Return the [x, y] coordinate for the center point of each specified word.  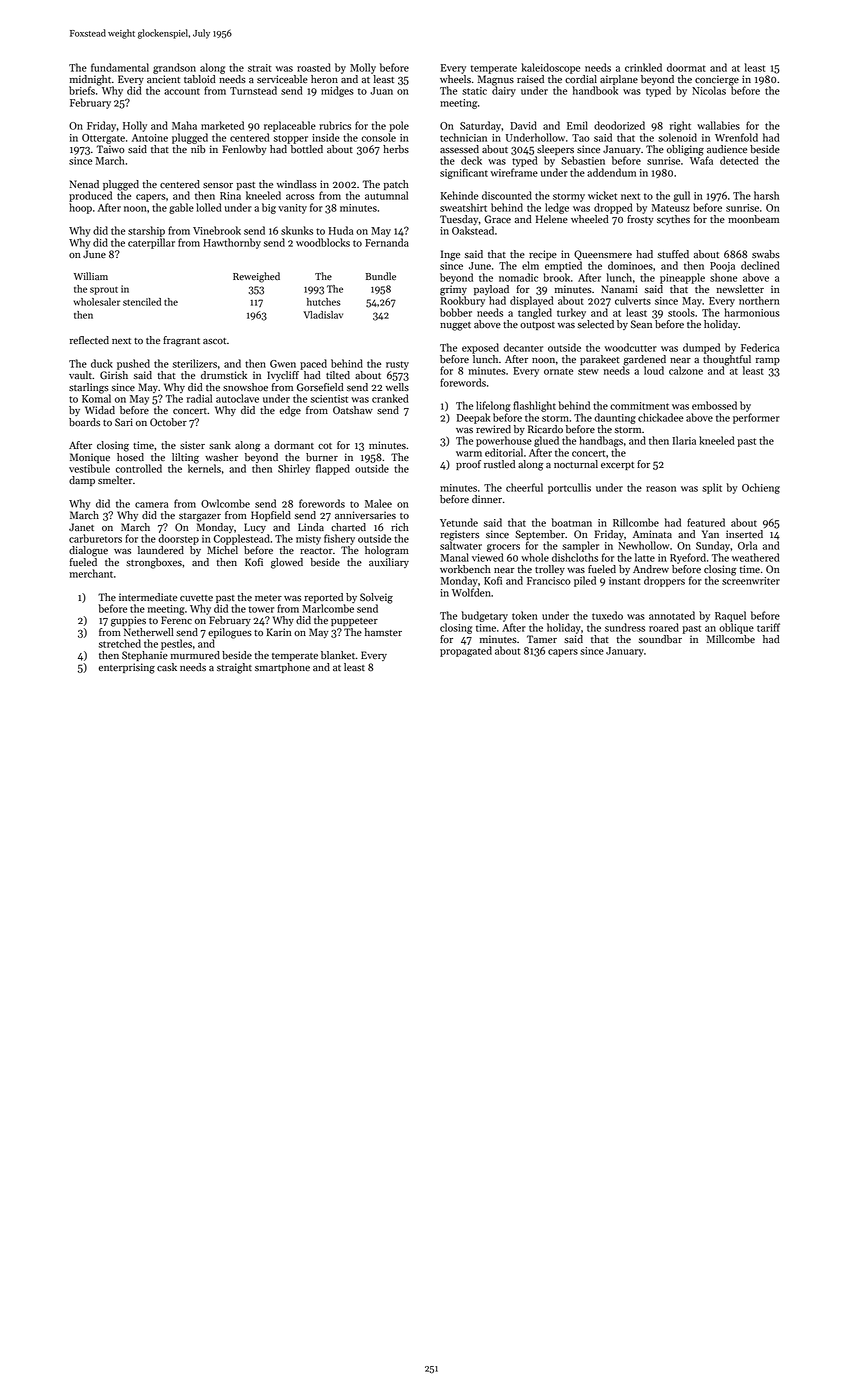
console [379, 137]
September [540, 535]
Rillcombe [636, 522]
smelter [115, 480]
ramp [768, 361]
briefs [82, 90]
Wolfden [471, 592]
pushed [133, 364]
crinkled [643, 67]
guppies [128, 621]
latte [645, 557]
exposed [480, 348]
